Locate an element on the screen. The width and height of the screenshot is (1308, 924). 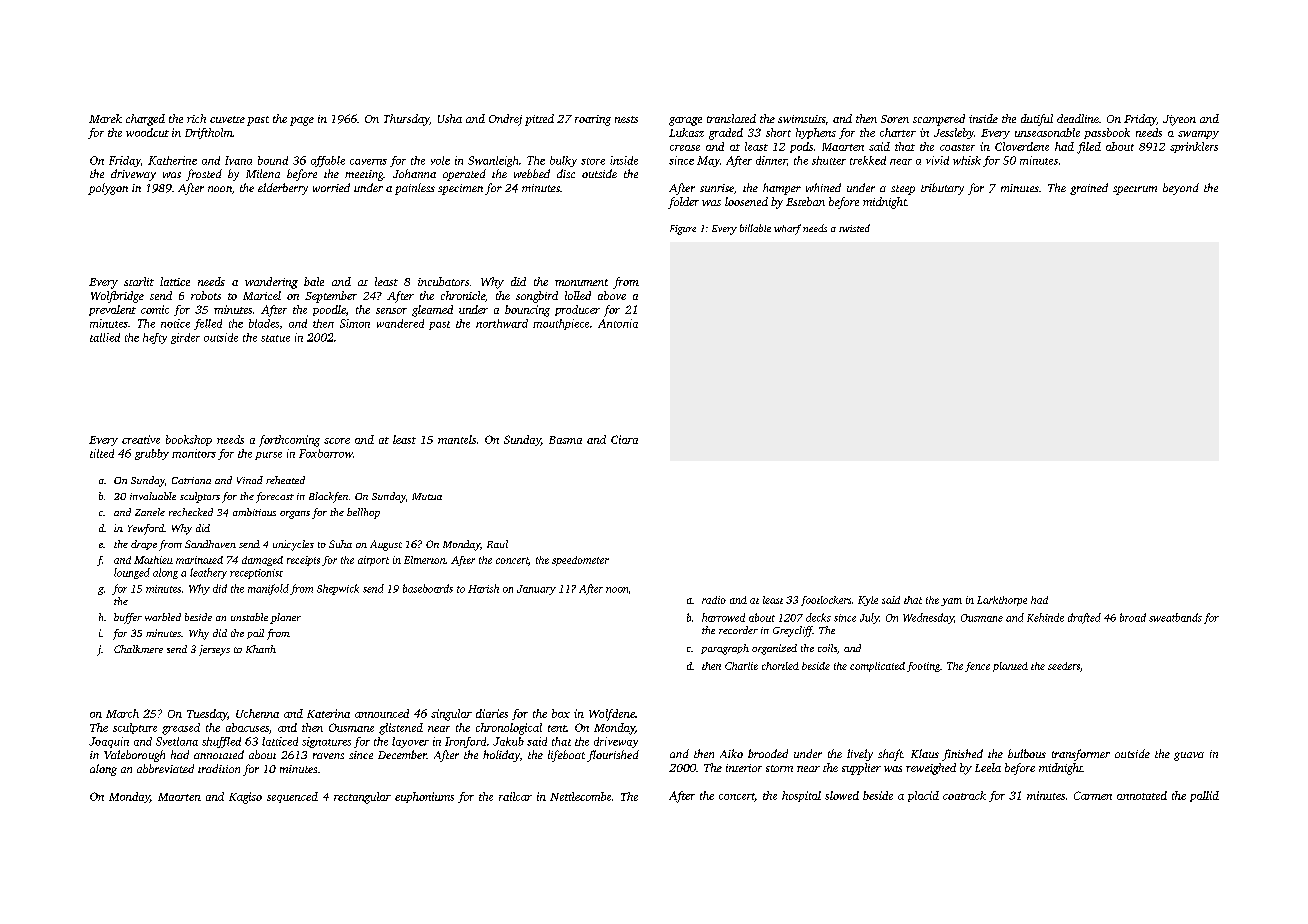
Ciara is located at coordinates (624, 439).
